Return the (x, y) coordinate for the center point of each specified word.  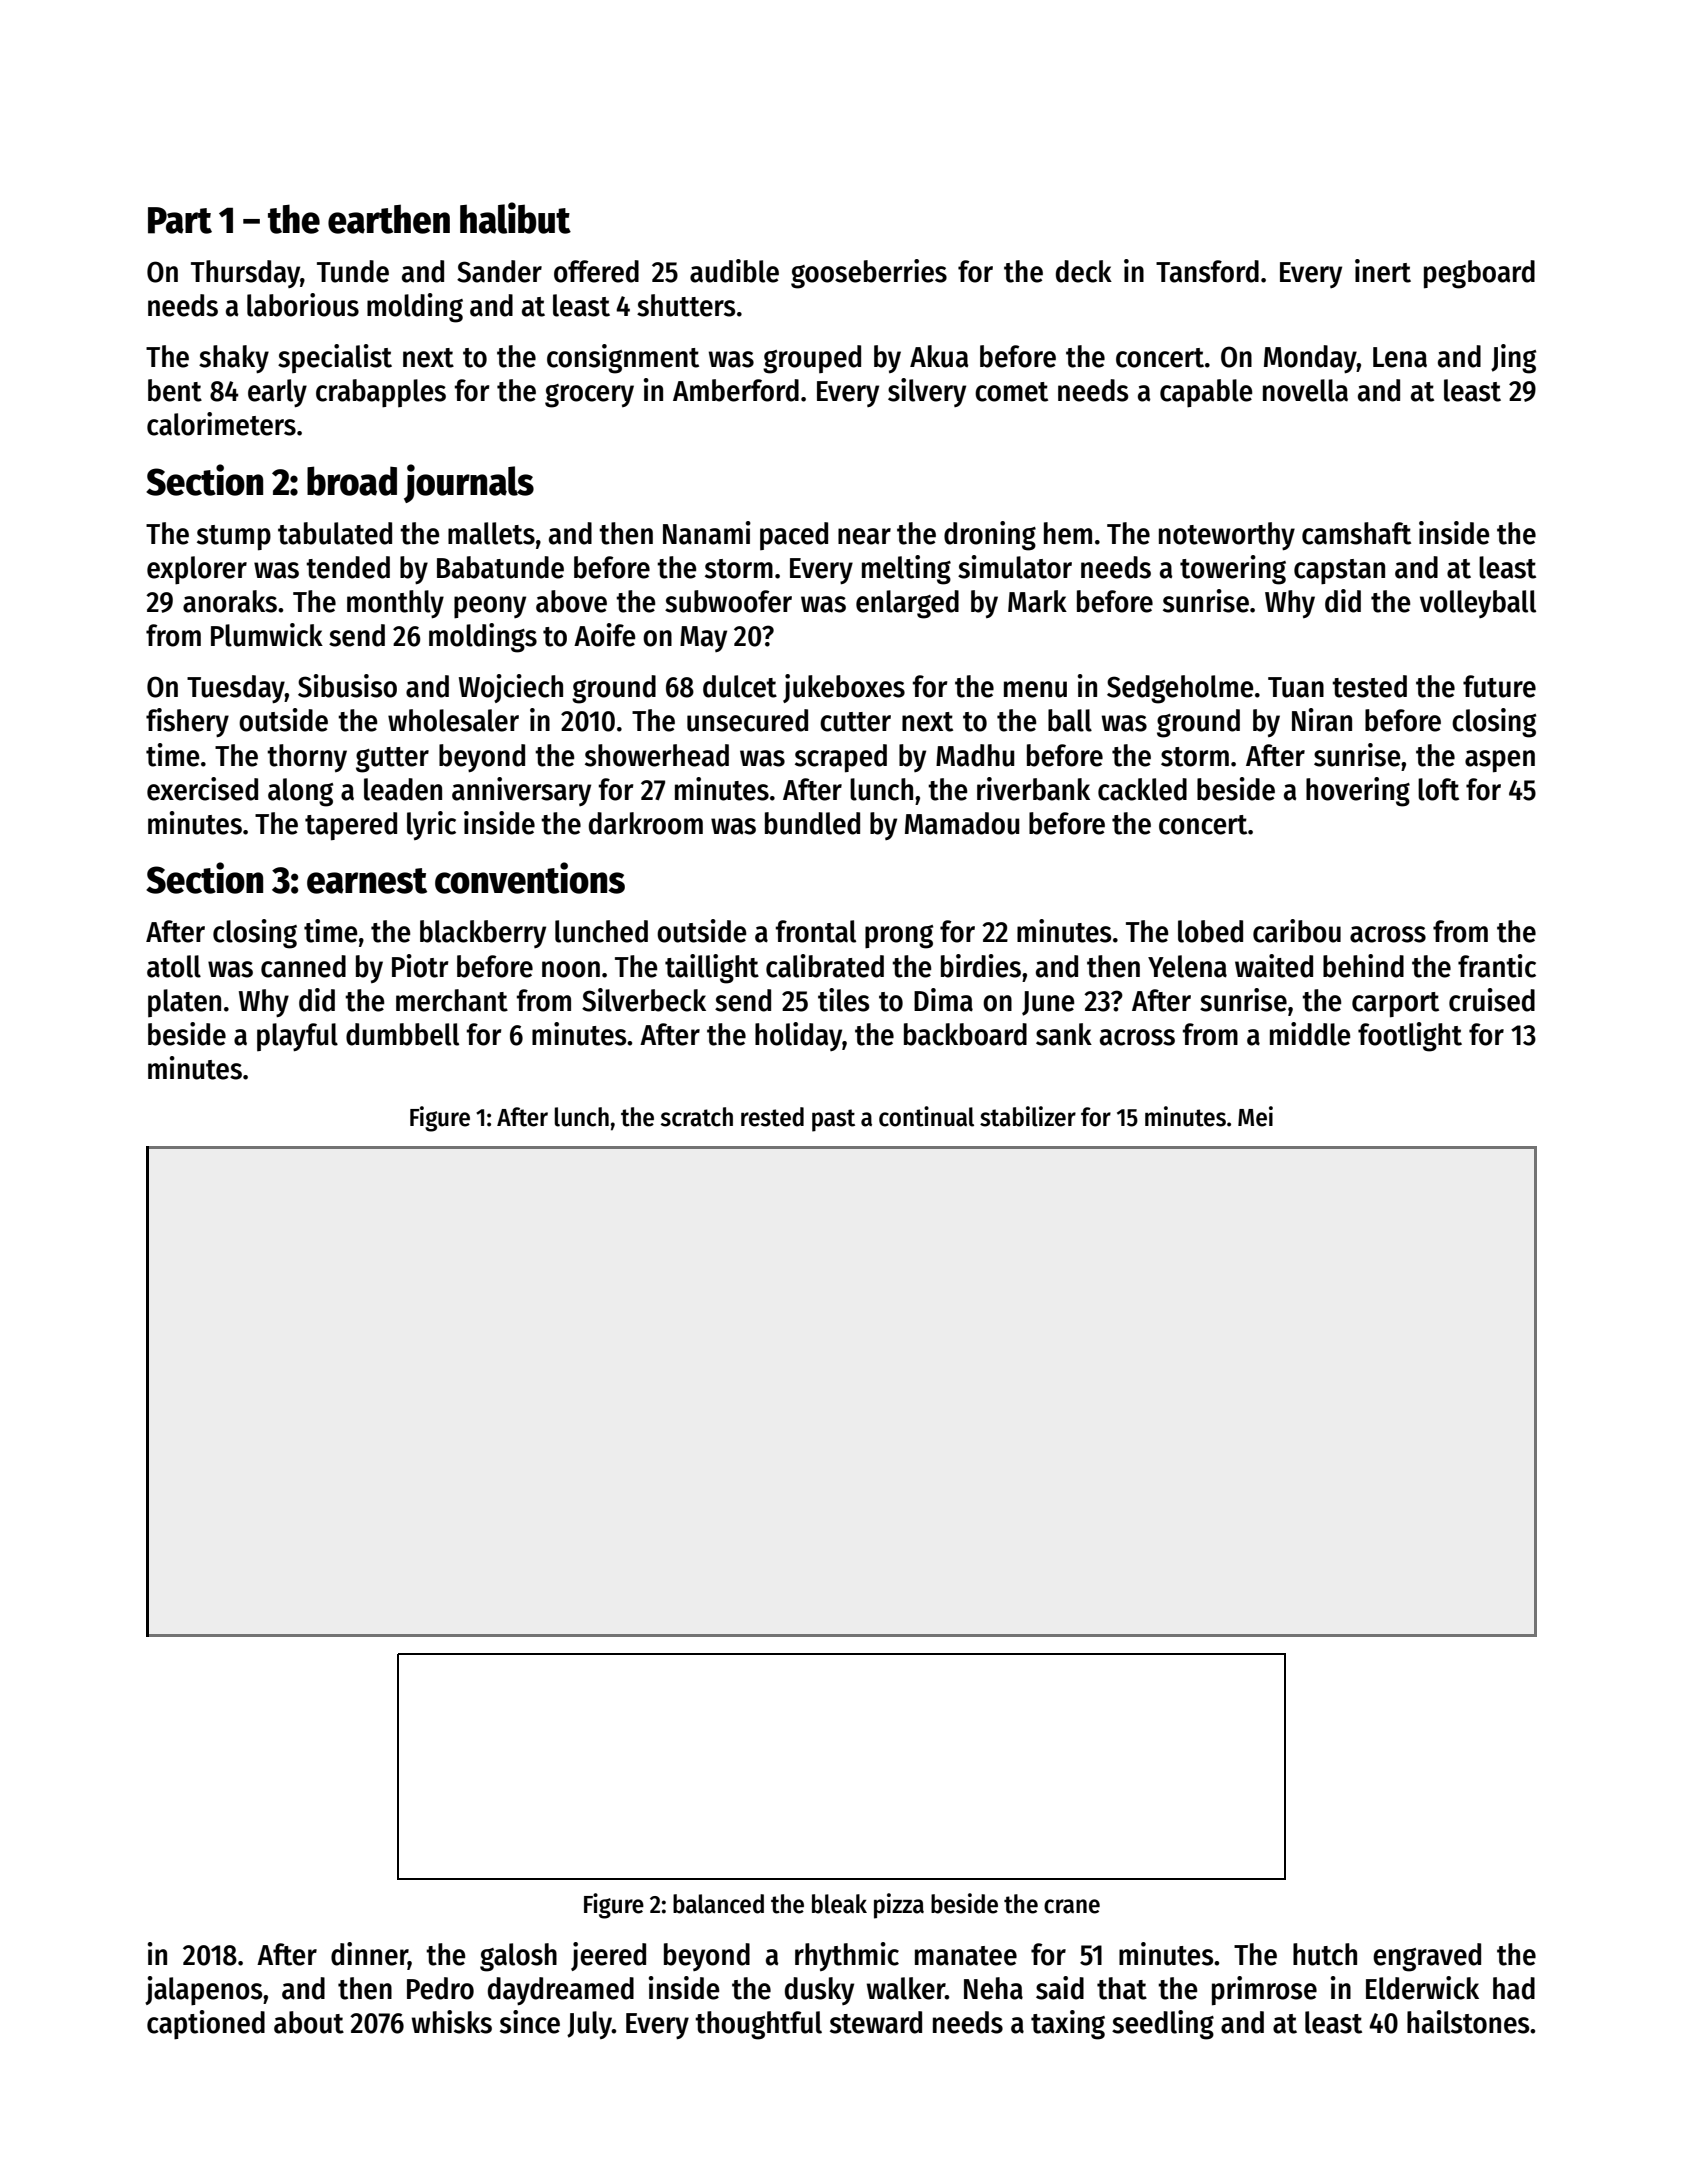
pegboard (1479, 274)
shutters (686, 305)
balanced (718, 1904)
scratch (697, 1117)
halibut (515, 218)
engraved (1427, 1957)
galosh (518, 1957)
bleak (839, 1904)
